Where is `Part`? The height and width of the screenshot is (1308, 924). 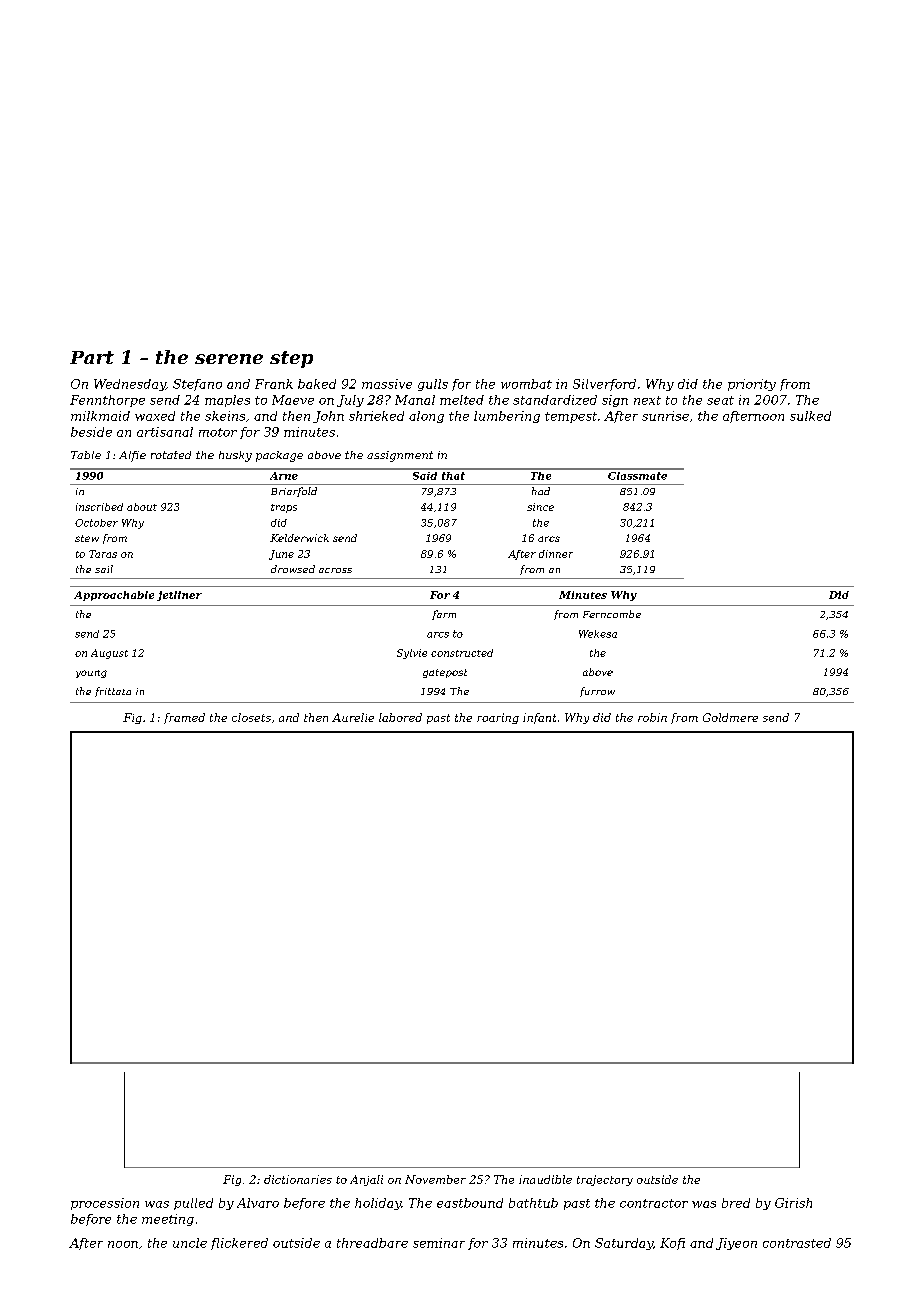 Part is located at coordinates (92, 357).
